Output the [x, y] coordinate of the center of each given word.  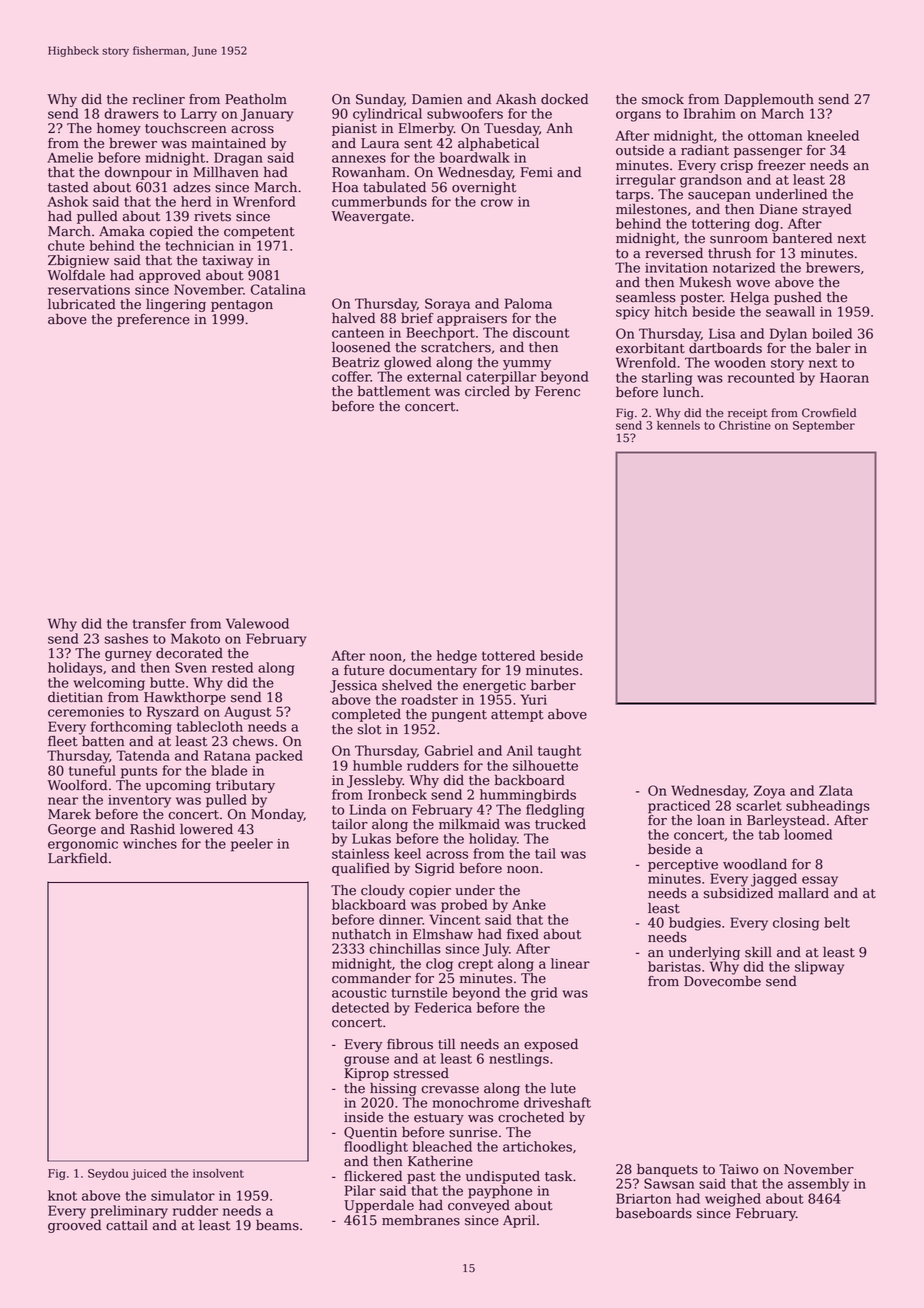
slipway [819, 968]
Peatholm [256, 99]
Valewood [257, 623]
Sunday [380, 100]
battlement [394, 391]
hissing [393, 1089]
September [824, 426]
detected [360, 1007]
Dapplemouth [769, 100]
